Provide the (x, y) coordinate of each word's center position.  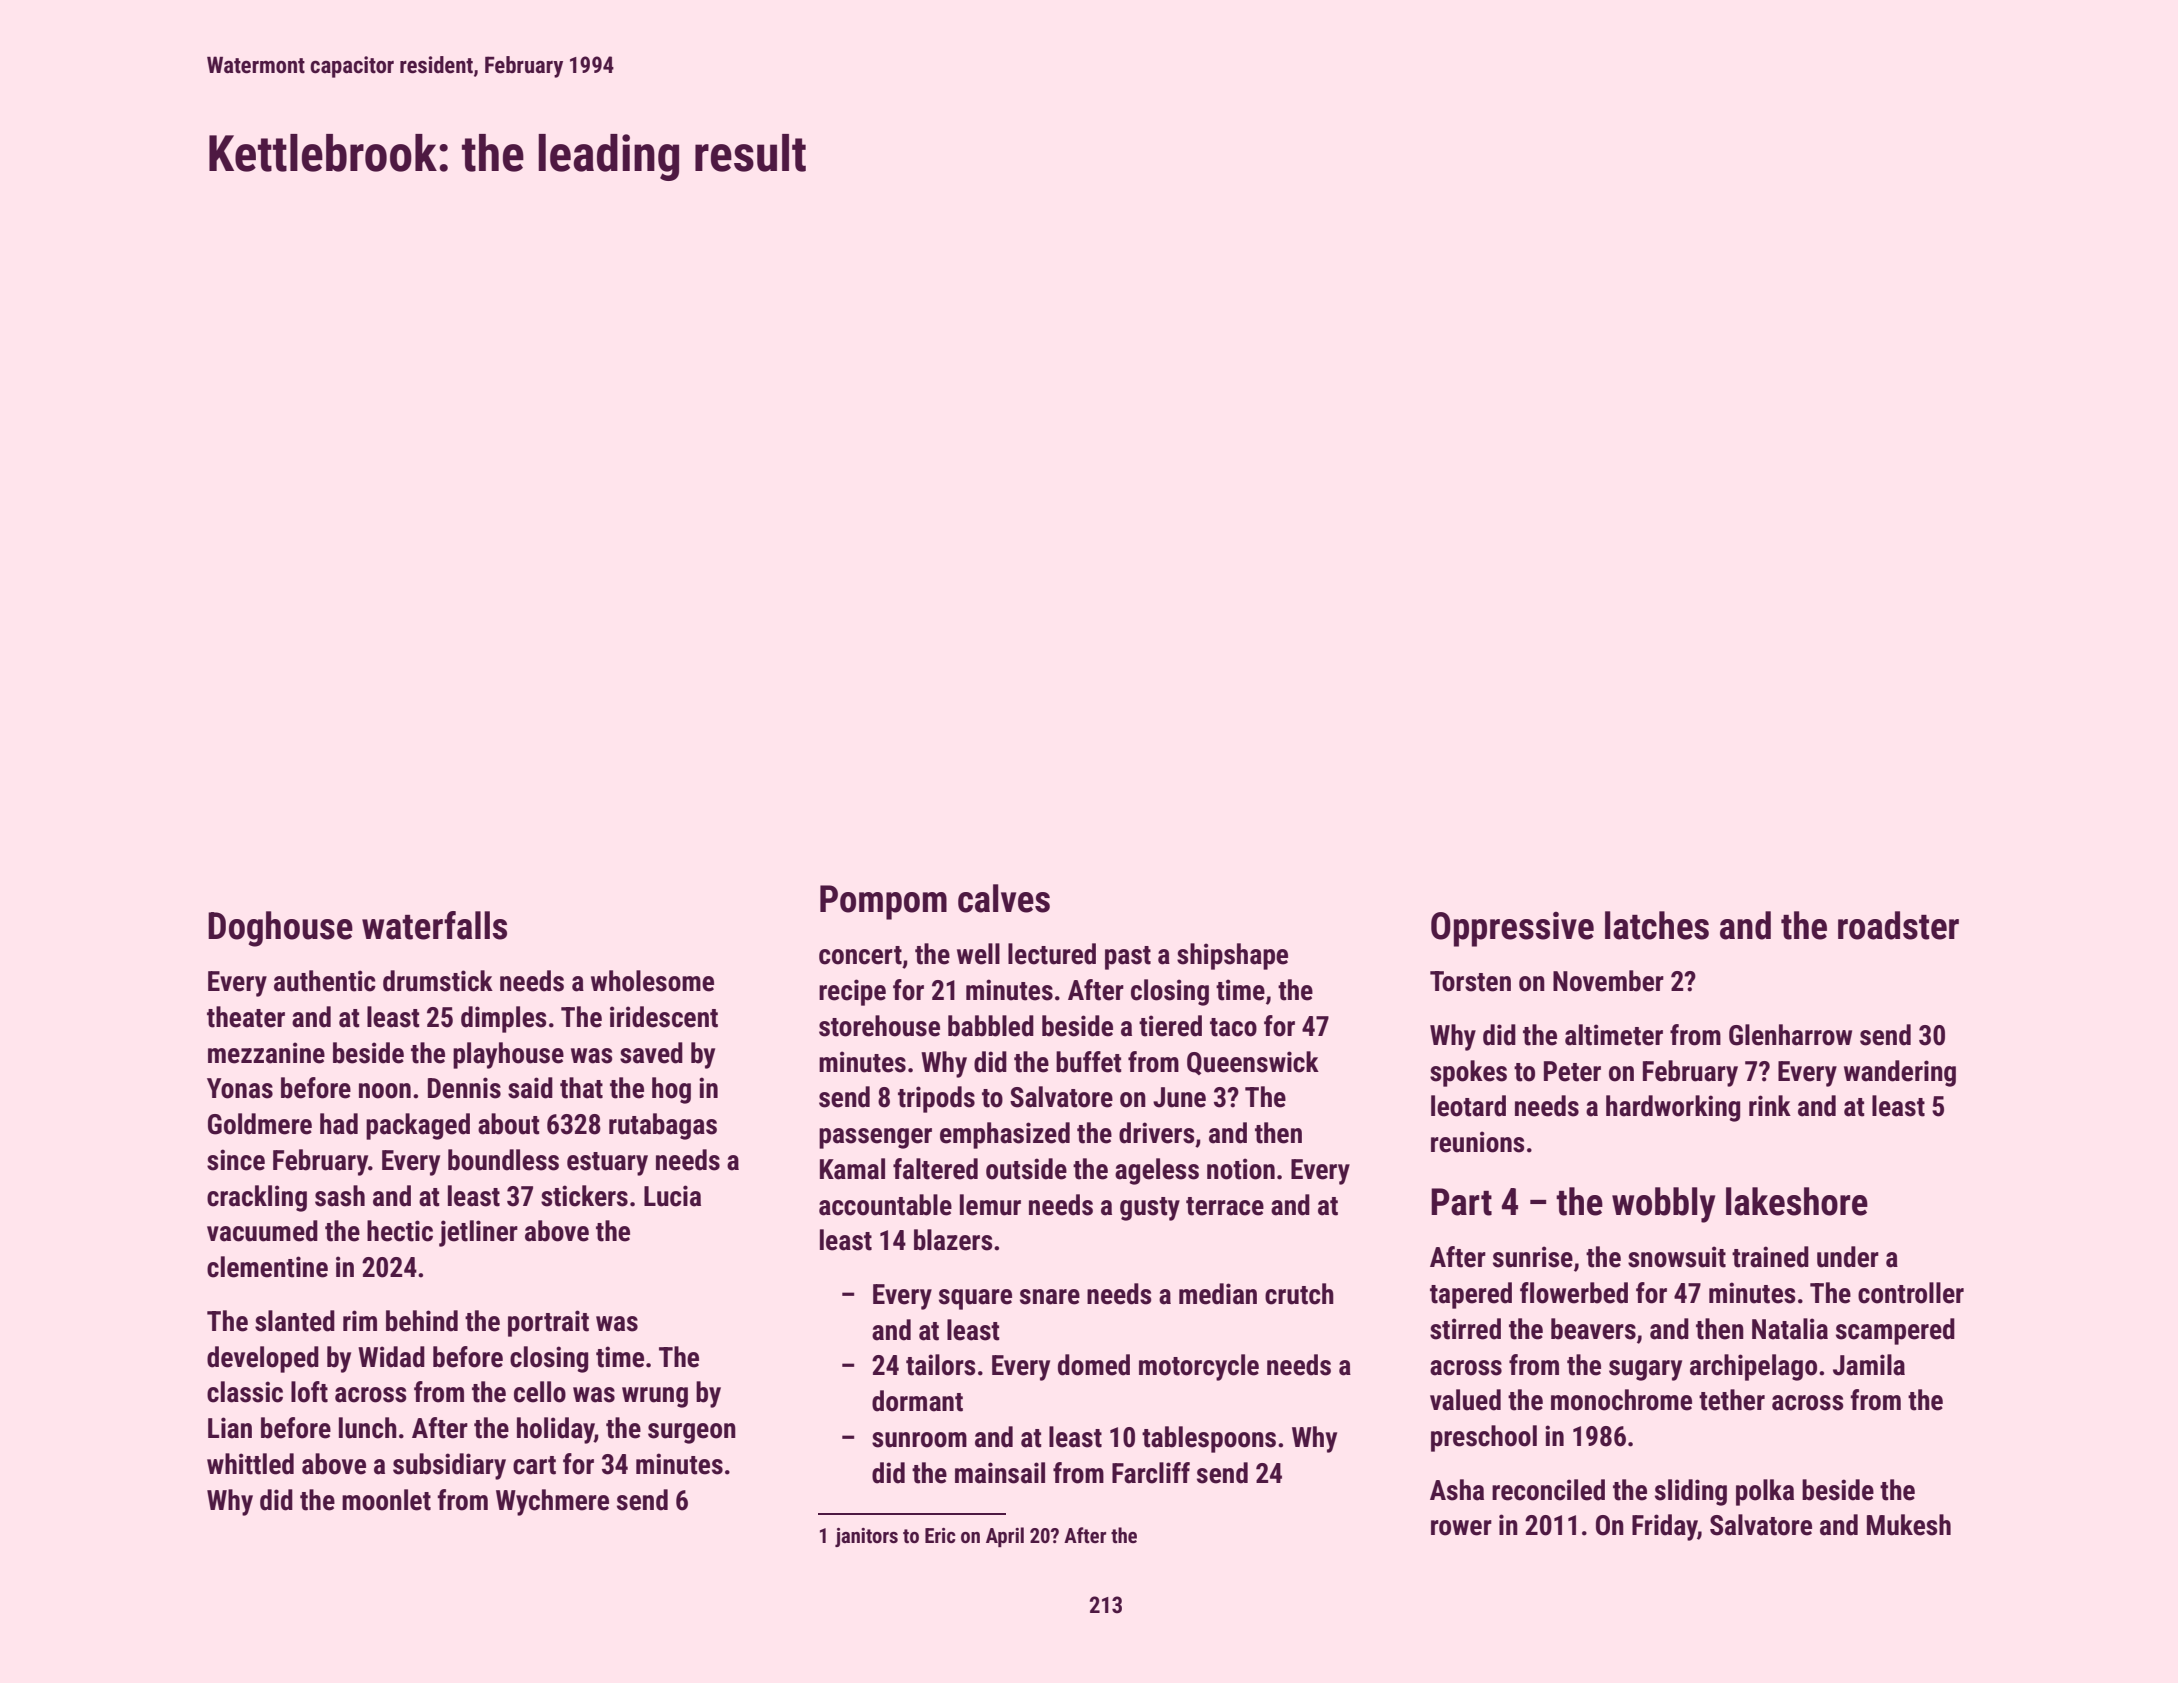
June (1179, 1097)
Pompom (883, 902)
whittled (250, 1464)
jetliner (478, 1233)
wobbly (1663, 1205)
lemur (990, 1205)
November (1608, 981)
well (978, 954)
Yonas (240, 1088)
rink (1770, 1105)
